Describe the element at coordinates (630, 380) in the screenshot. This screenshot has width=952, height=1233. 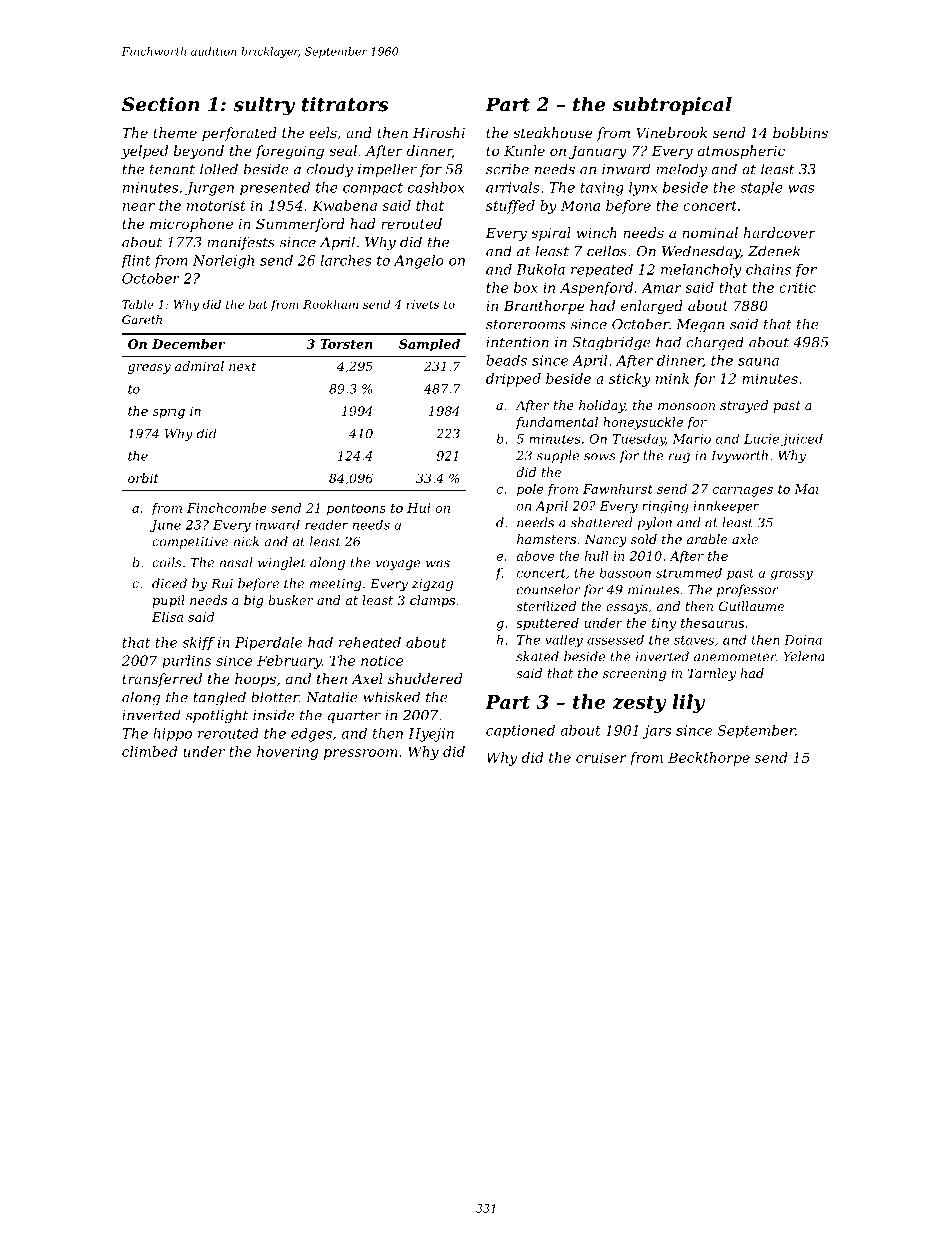
I see `sticky` at that location.
